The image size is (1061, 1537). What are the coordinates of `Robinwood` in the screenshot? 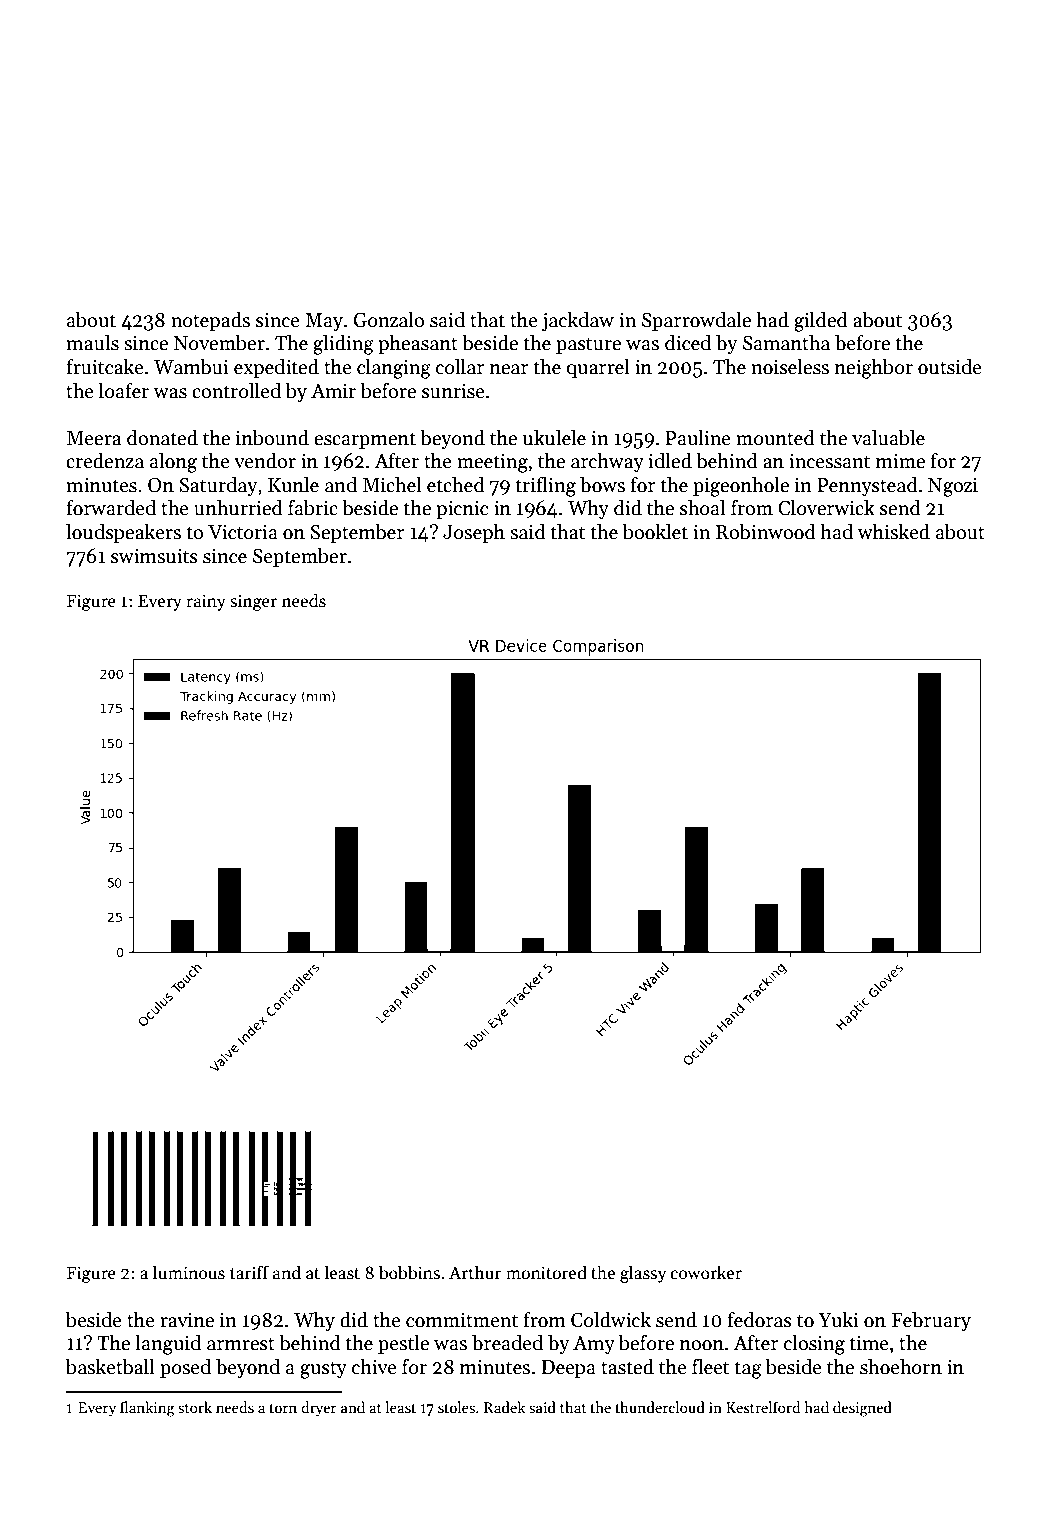 It's located at (766, 532).
